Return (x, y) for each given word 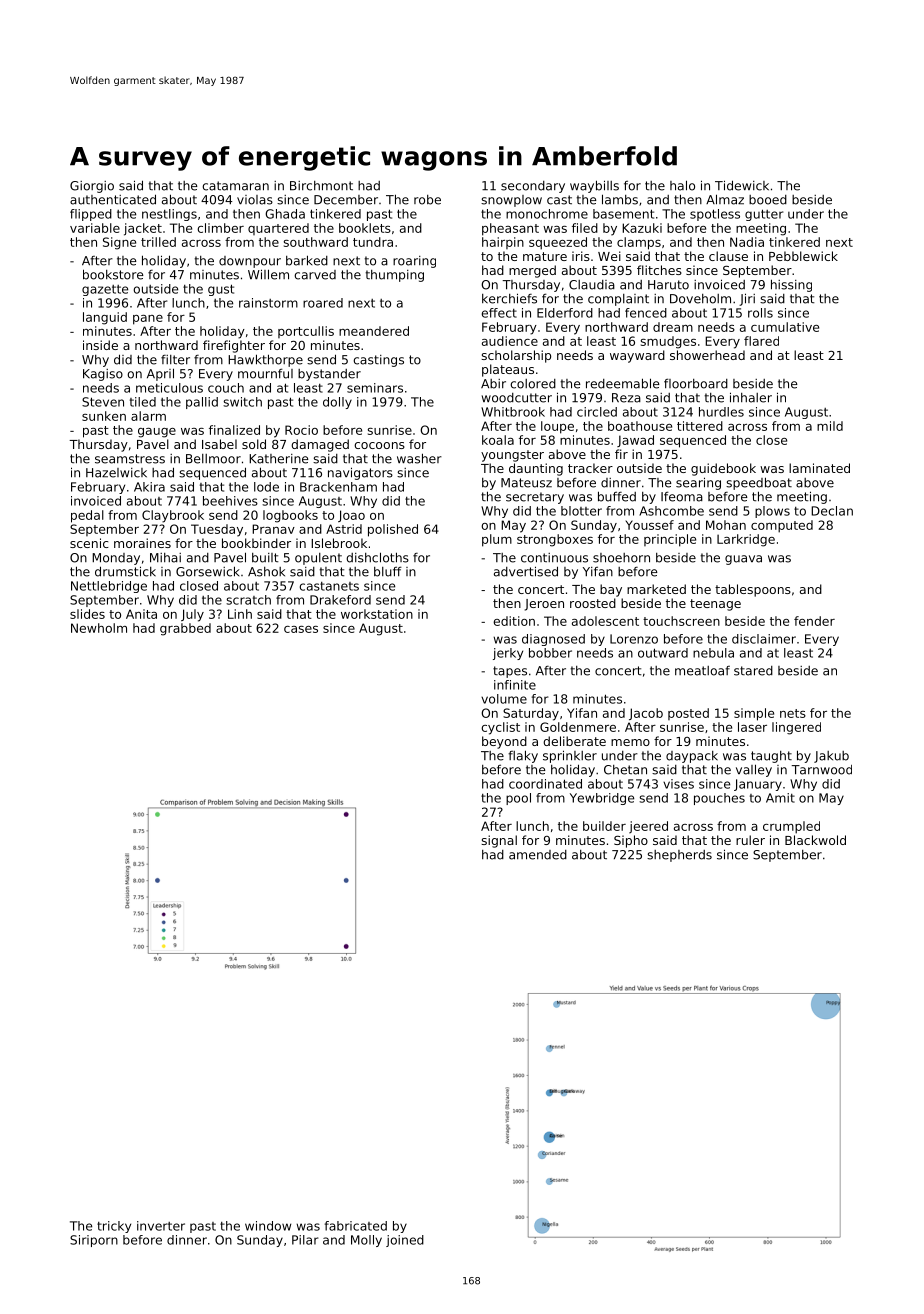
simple (754, 714)
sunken (104, 416)
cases (301, 629)
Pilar (305, 1240)
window (268, 1226)
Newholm (99, 628)
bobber (550, 653)
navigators (360, 473)
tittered (700, 426)
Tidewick (742, 185)
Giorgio (92, 187)
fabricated (356, 1226)
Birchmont (321, 186)
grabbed (185, 629)
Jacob (646, 714)
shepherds (679, 856)
